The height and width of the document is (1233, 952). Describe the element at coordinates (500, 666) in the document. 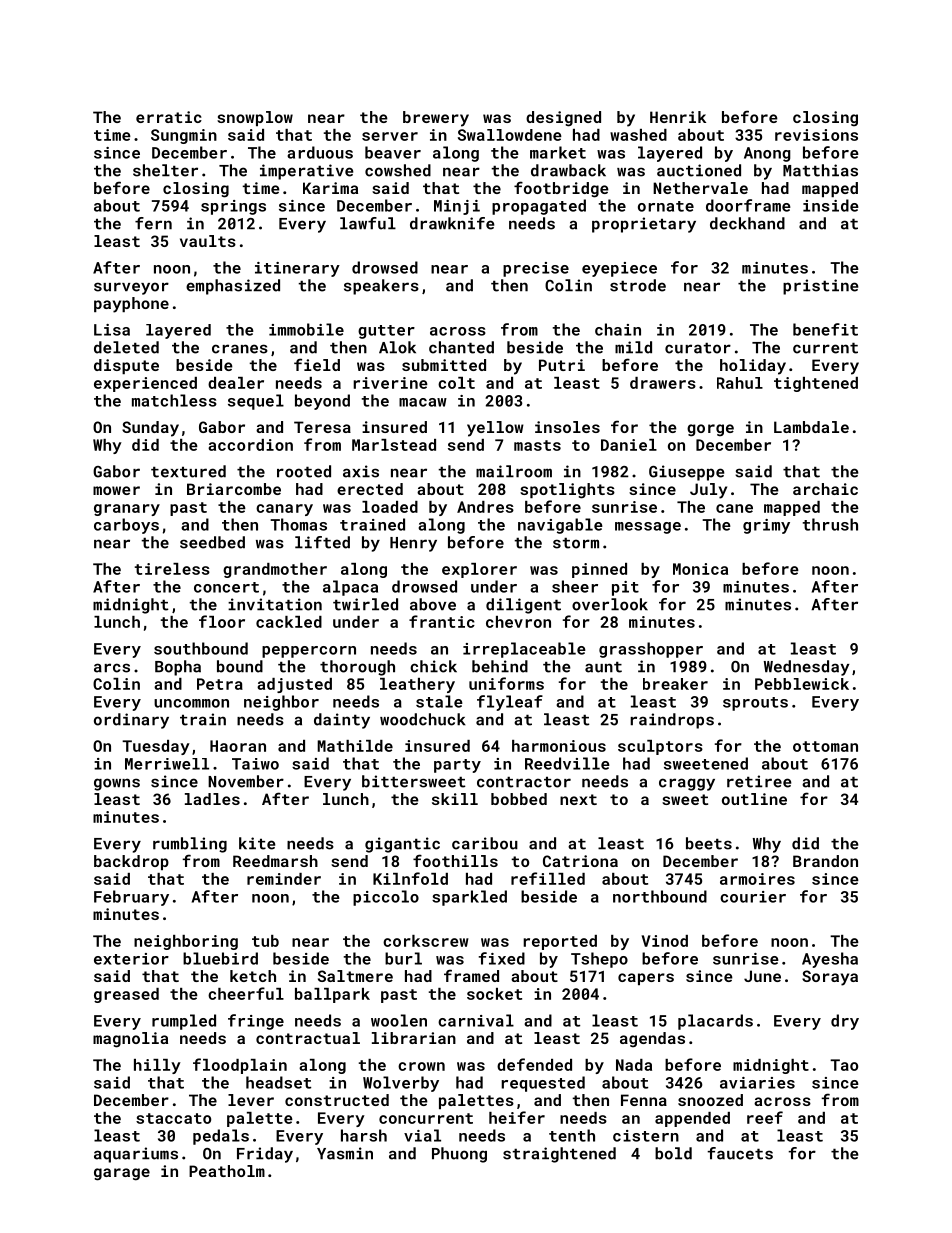

I see `behind` at that location.
